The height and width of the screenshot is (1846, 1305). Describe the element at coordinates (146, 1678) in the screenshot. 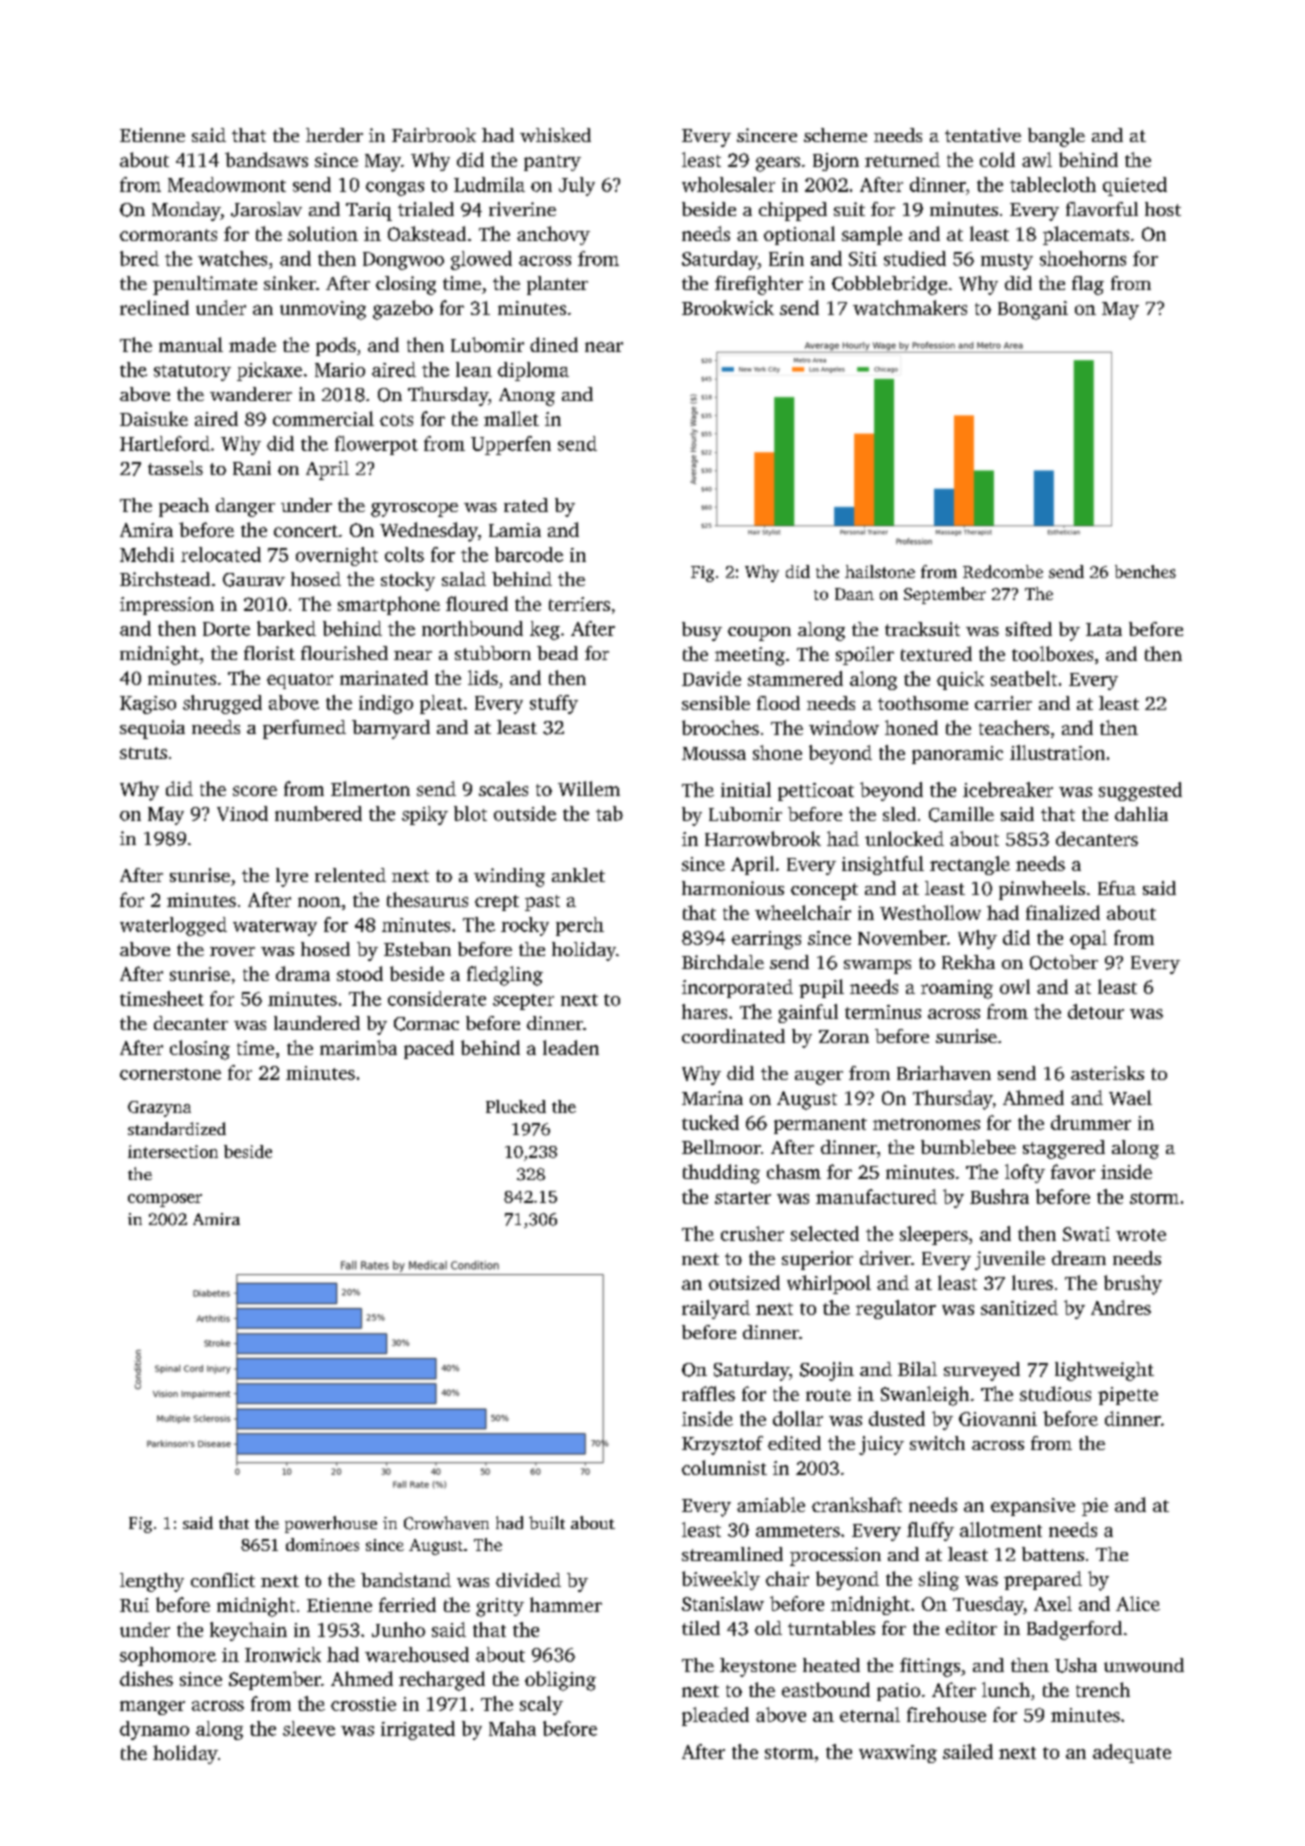

I see `dishes` at that location.
